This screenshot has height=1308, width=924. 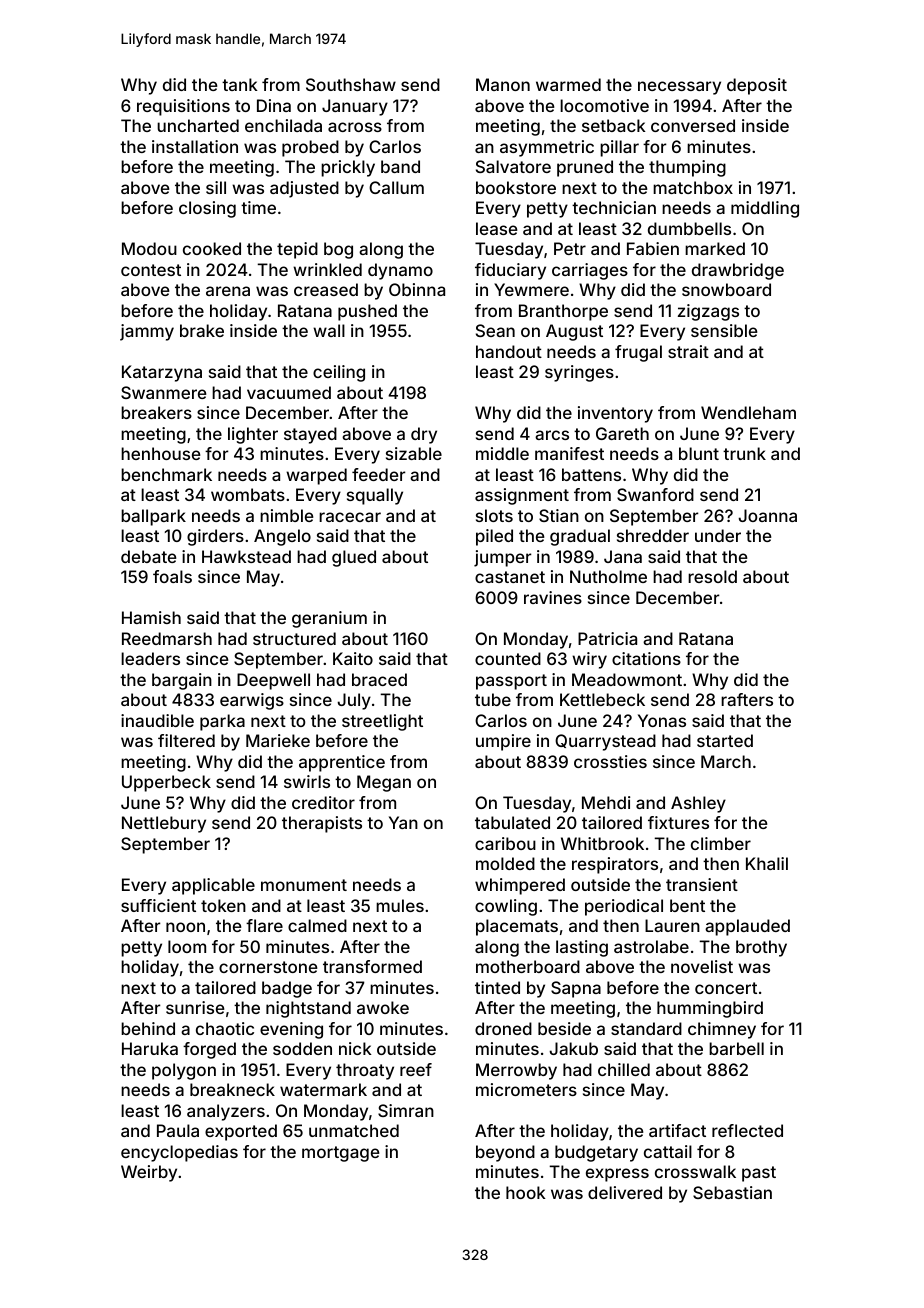 What do you see at coordinates (354, 558) in the screenshot?
I see `glued` at bounding box center [354, 558].
